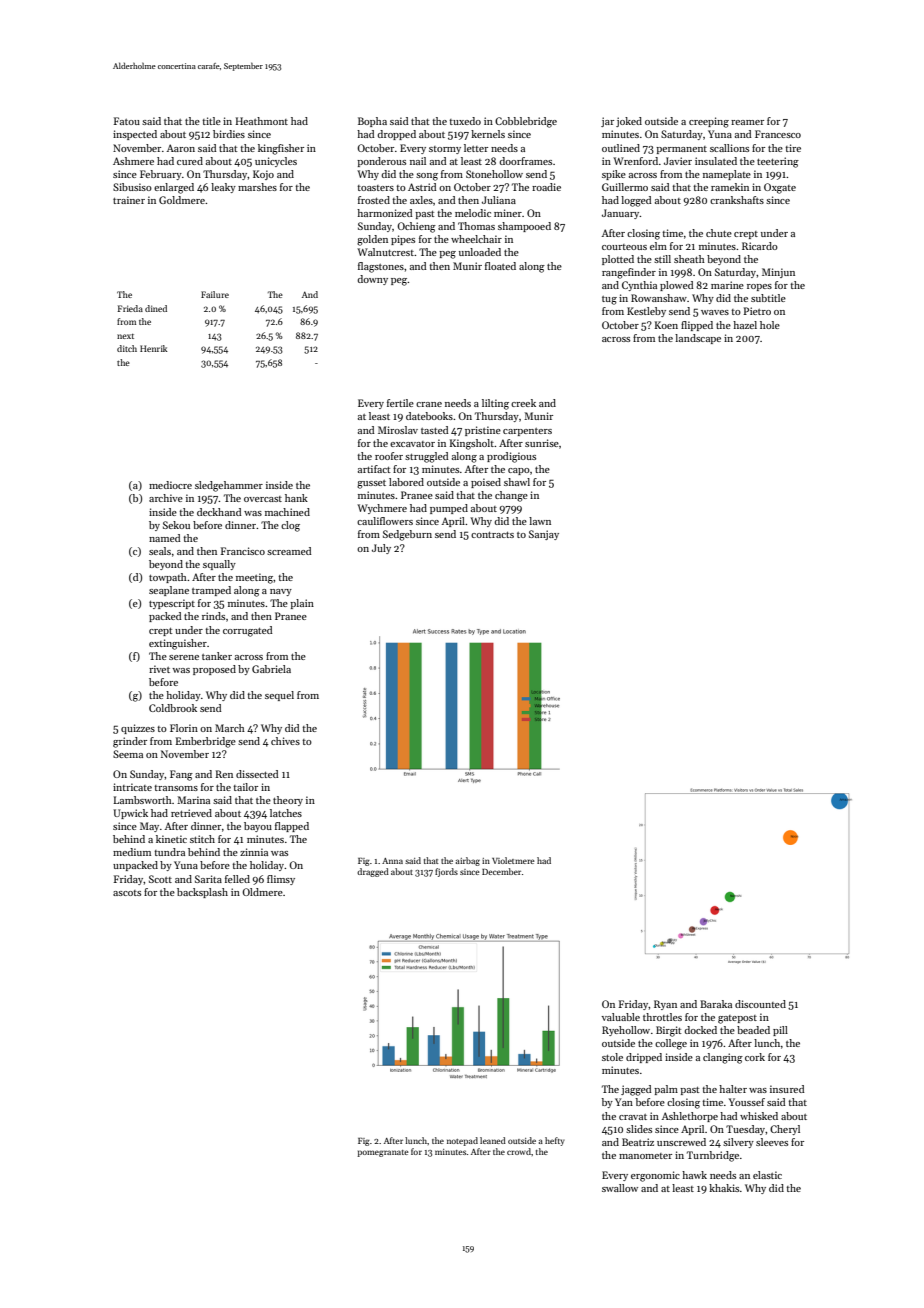  What do you see at coordinates (383, 1153) in the document?
I see `pomegranate` at bounding box center [383, 1153].
